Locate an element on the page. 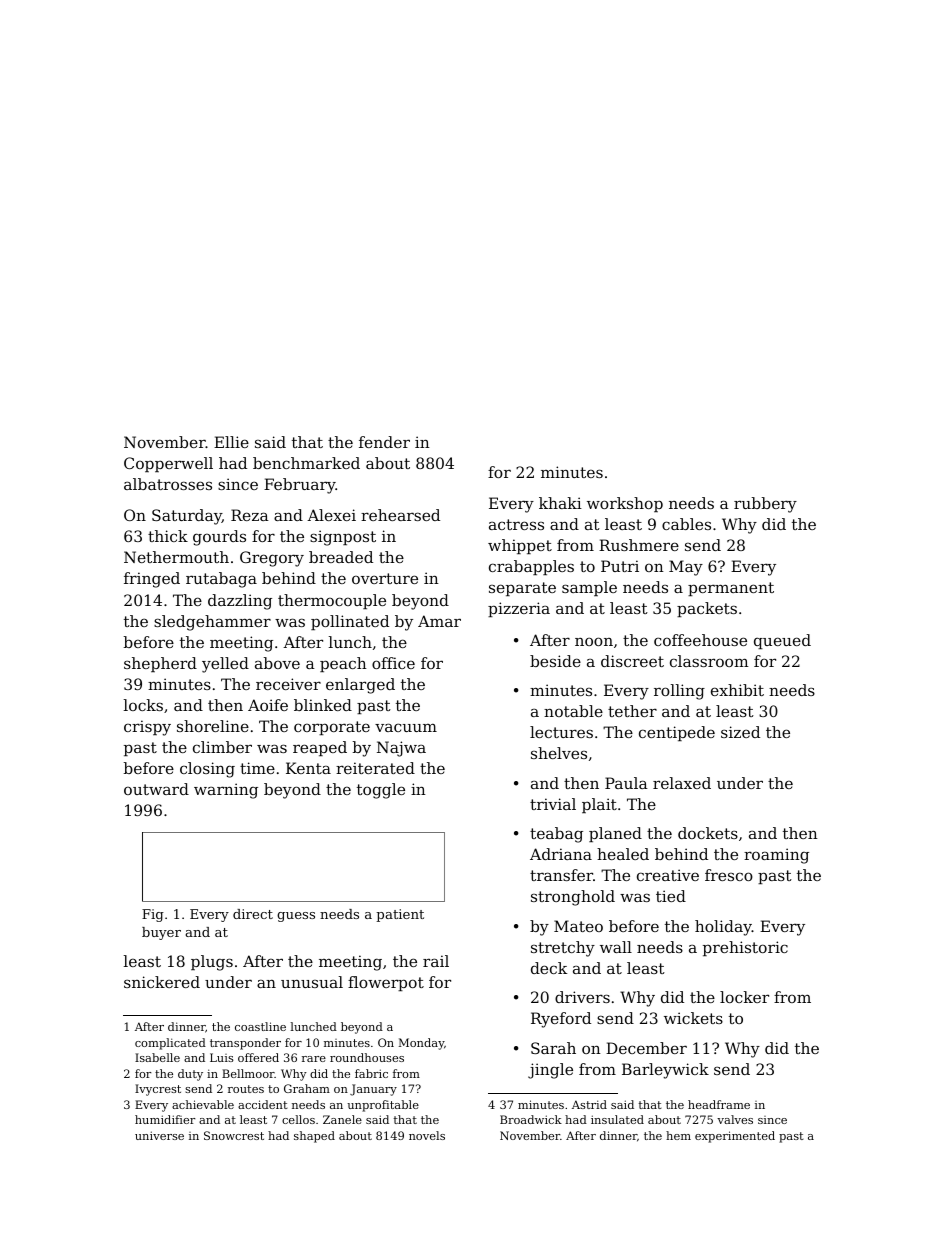 This document has height=1233, width=952. rehearsed is located at coordinates (400, 515).
